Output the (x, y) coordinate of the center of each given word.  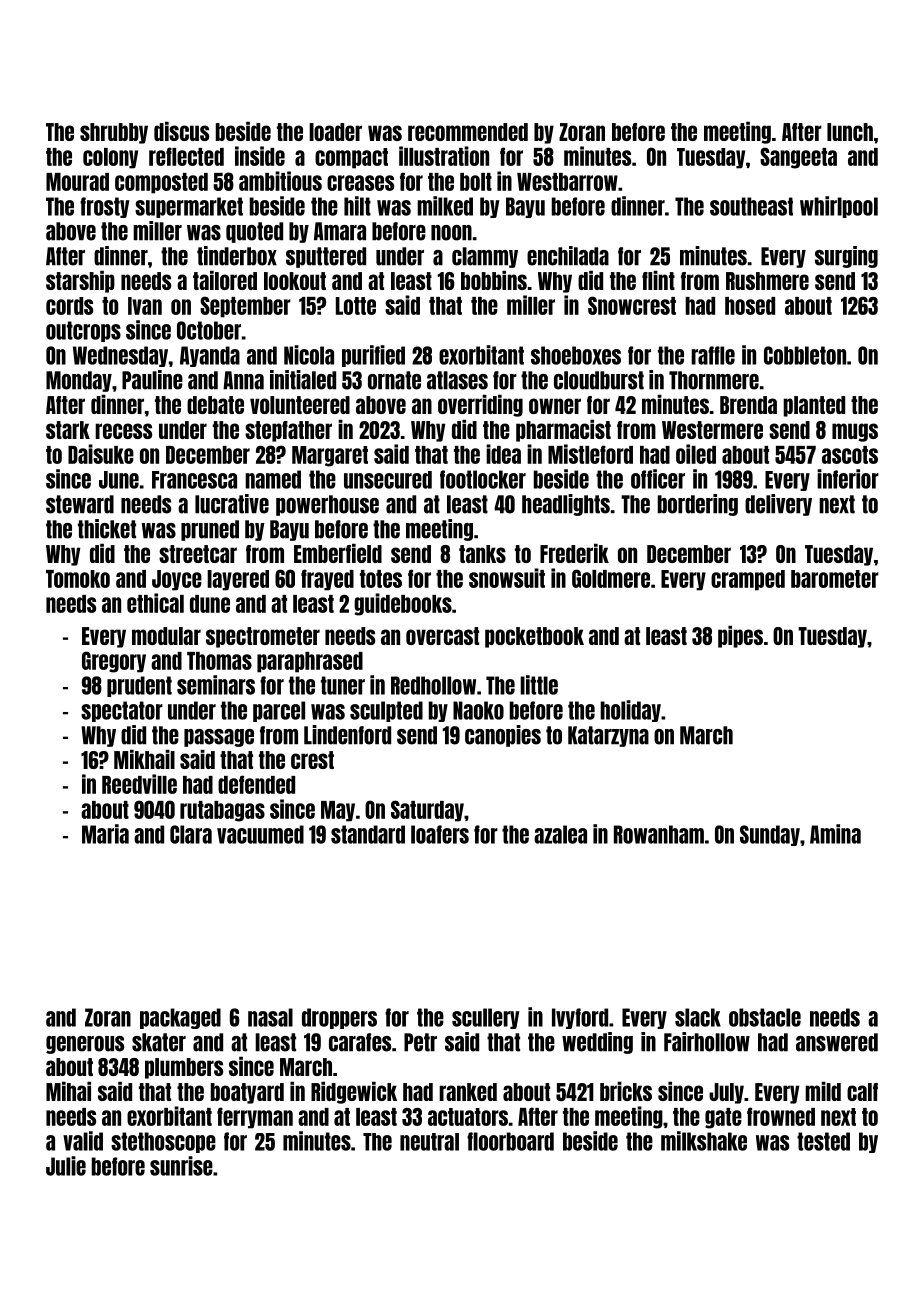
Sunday (770, 835)
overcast (442, 636)
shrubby (114, 133)
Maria (105, 834)
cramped (748, 580)
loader (335, 132)
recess (123, 431)
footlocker (483, 479)
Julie (66, 1166)
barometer (835, 579)
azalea (560, 834)
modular (166, 636)
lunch (850, 132)
